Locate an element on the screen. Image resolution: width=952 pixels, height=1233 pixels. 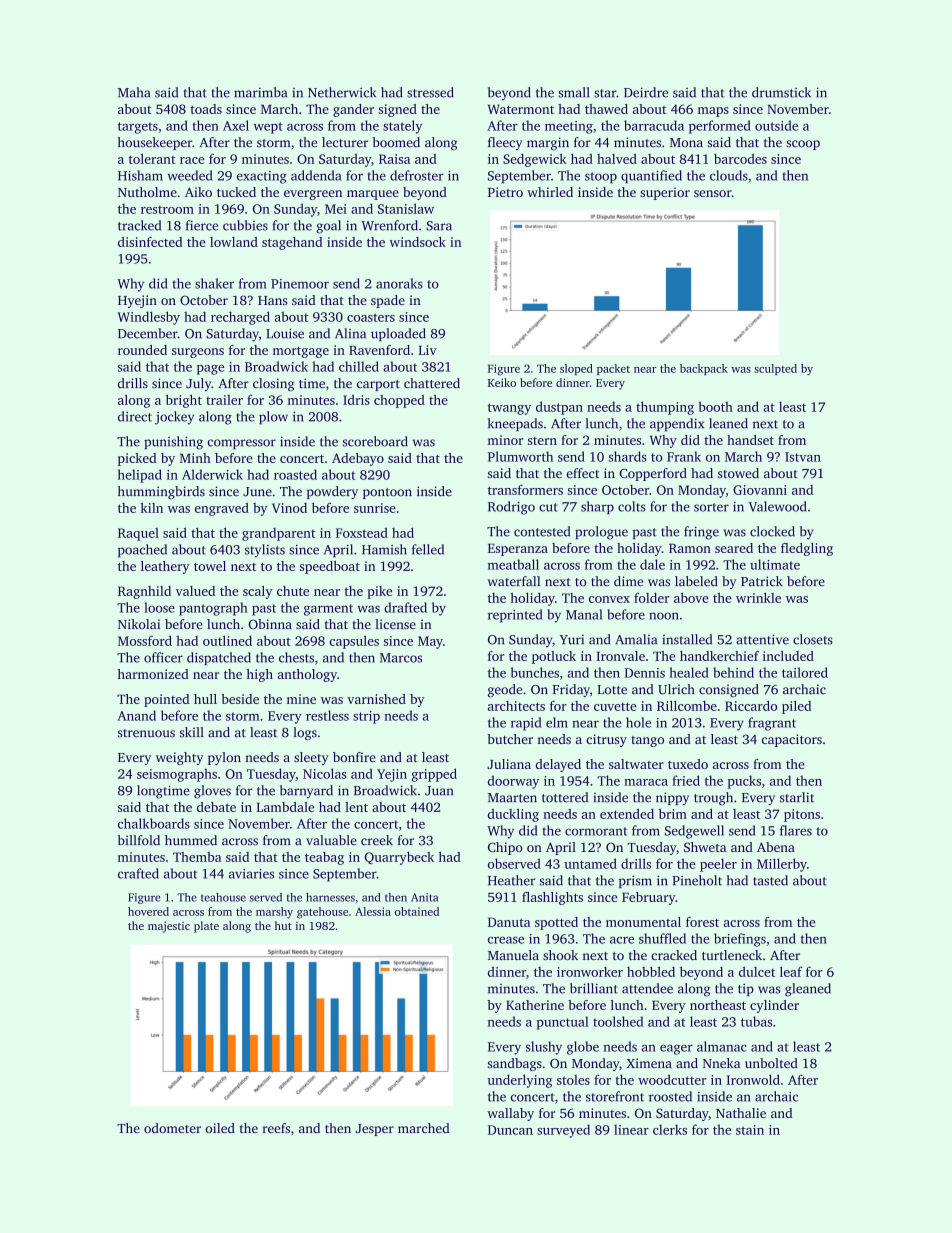
Hamish is located at coordinates (384, 549).
